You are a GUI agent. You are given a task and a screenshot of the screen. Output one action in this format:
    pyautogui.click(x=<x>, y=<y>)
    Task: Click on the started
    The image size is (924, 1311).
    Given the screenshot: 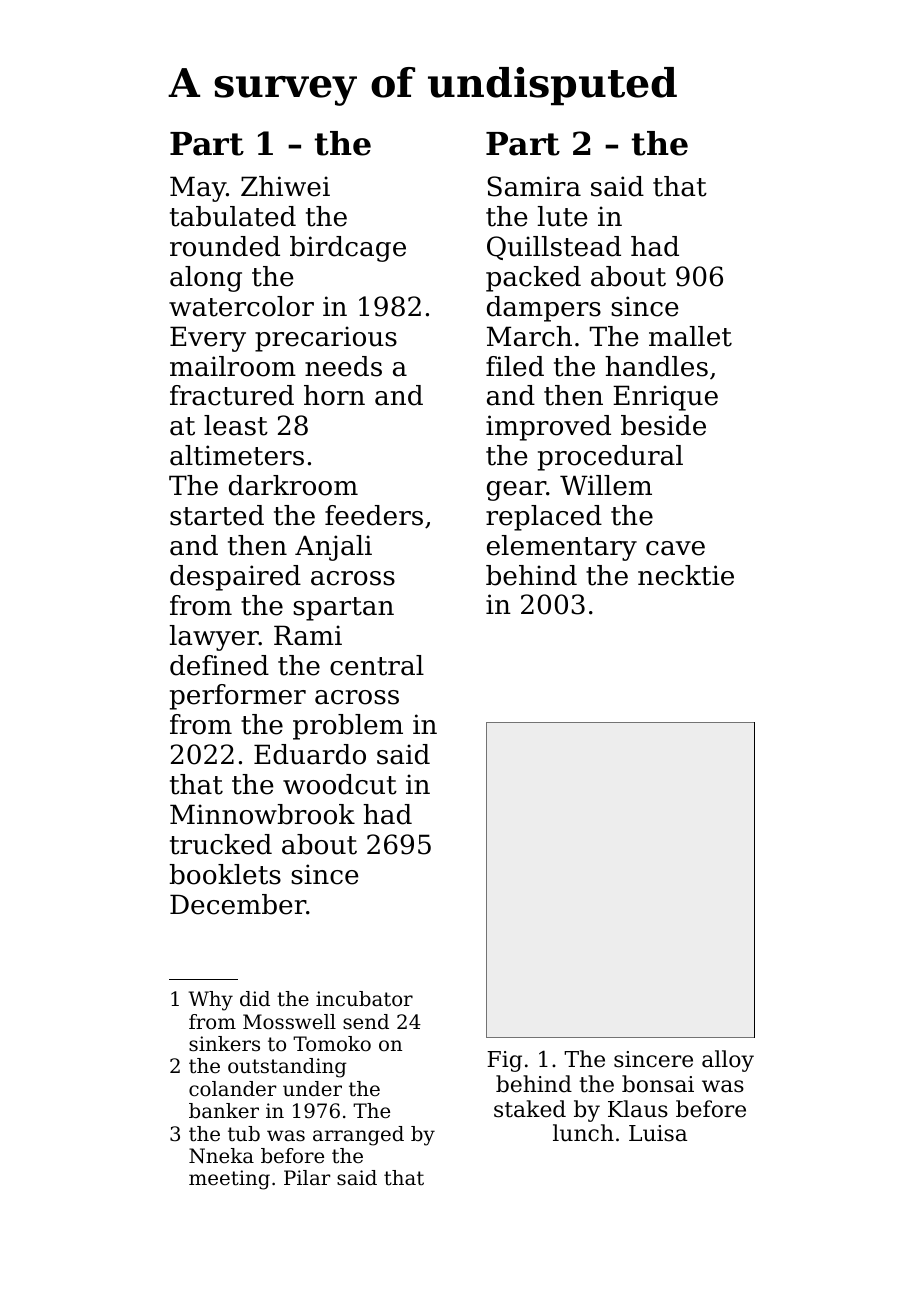 What is the action you would take?
    pyautogui.click(x=217, y=515)
